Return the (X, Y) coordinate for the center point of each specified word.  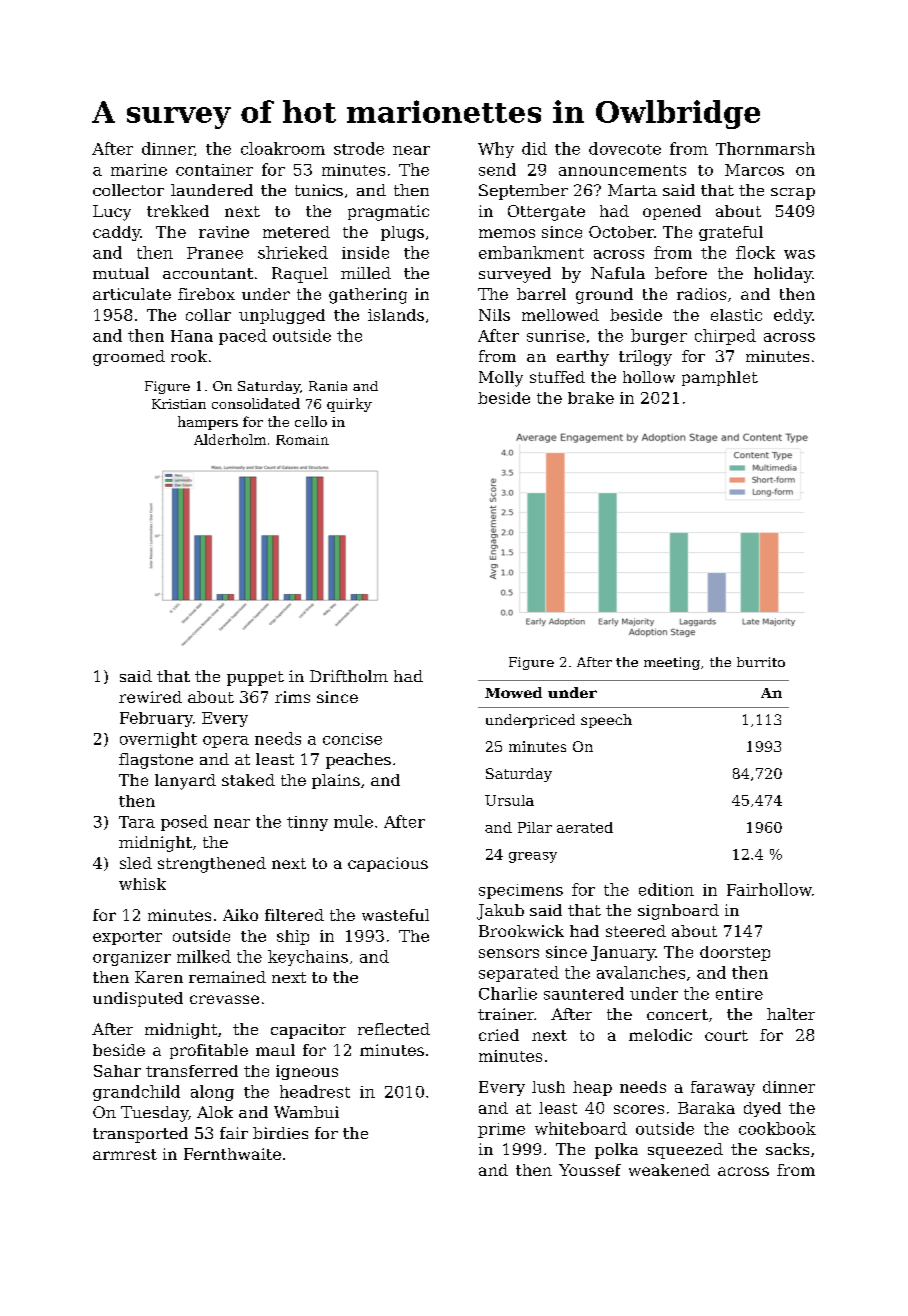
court (726, 1035)
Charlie (508, 993)
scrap (793, 194)
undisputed (138, 999)
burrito (761, 662)
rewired (150, 697)
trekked (178, 211)
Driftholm (349, 676)
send (497, 169)
